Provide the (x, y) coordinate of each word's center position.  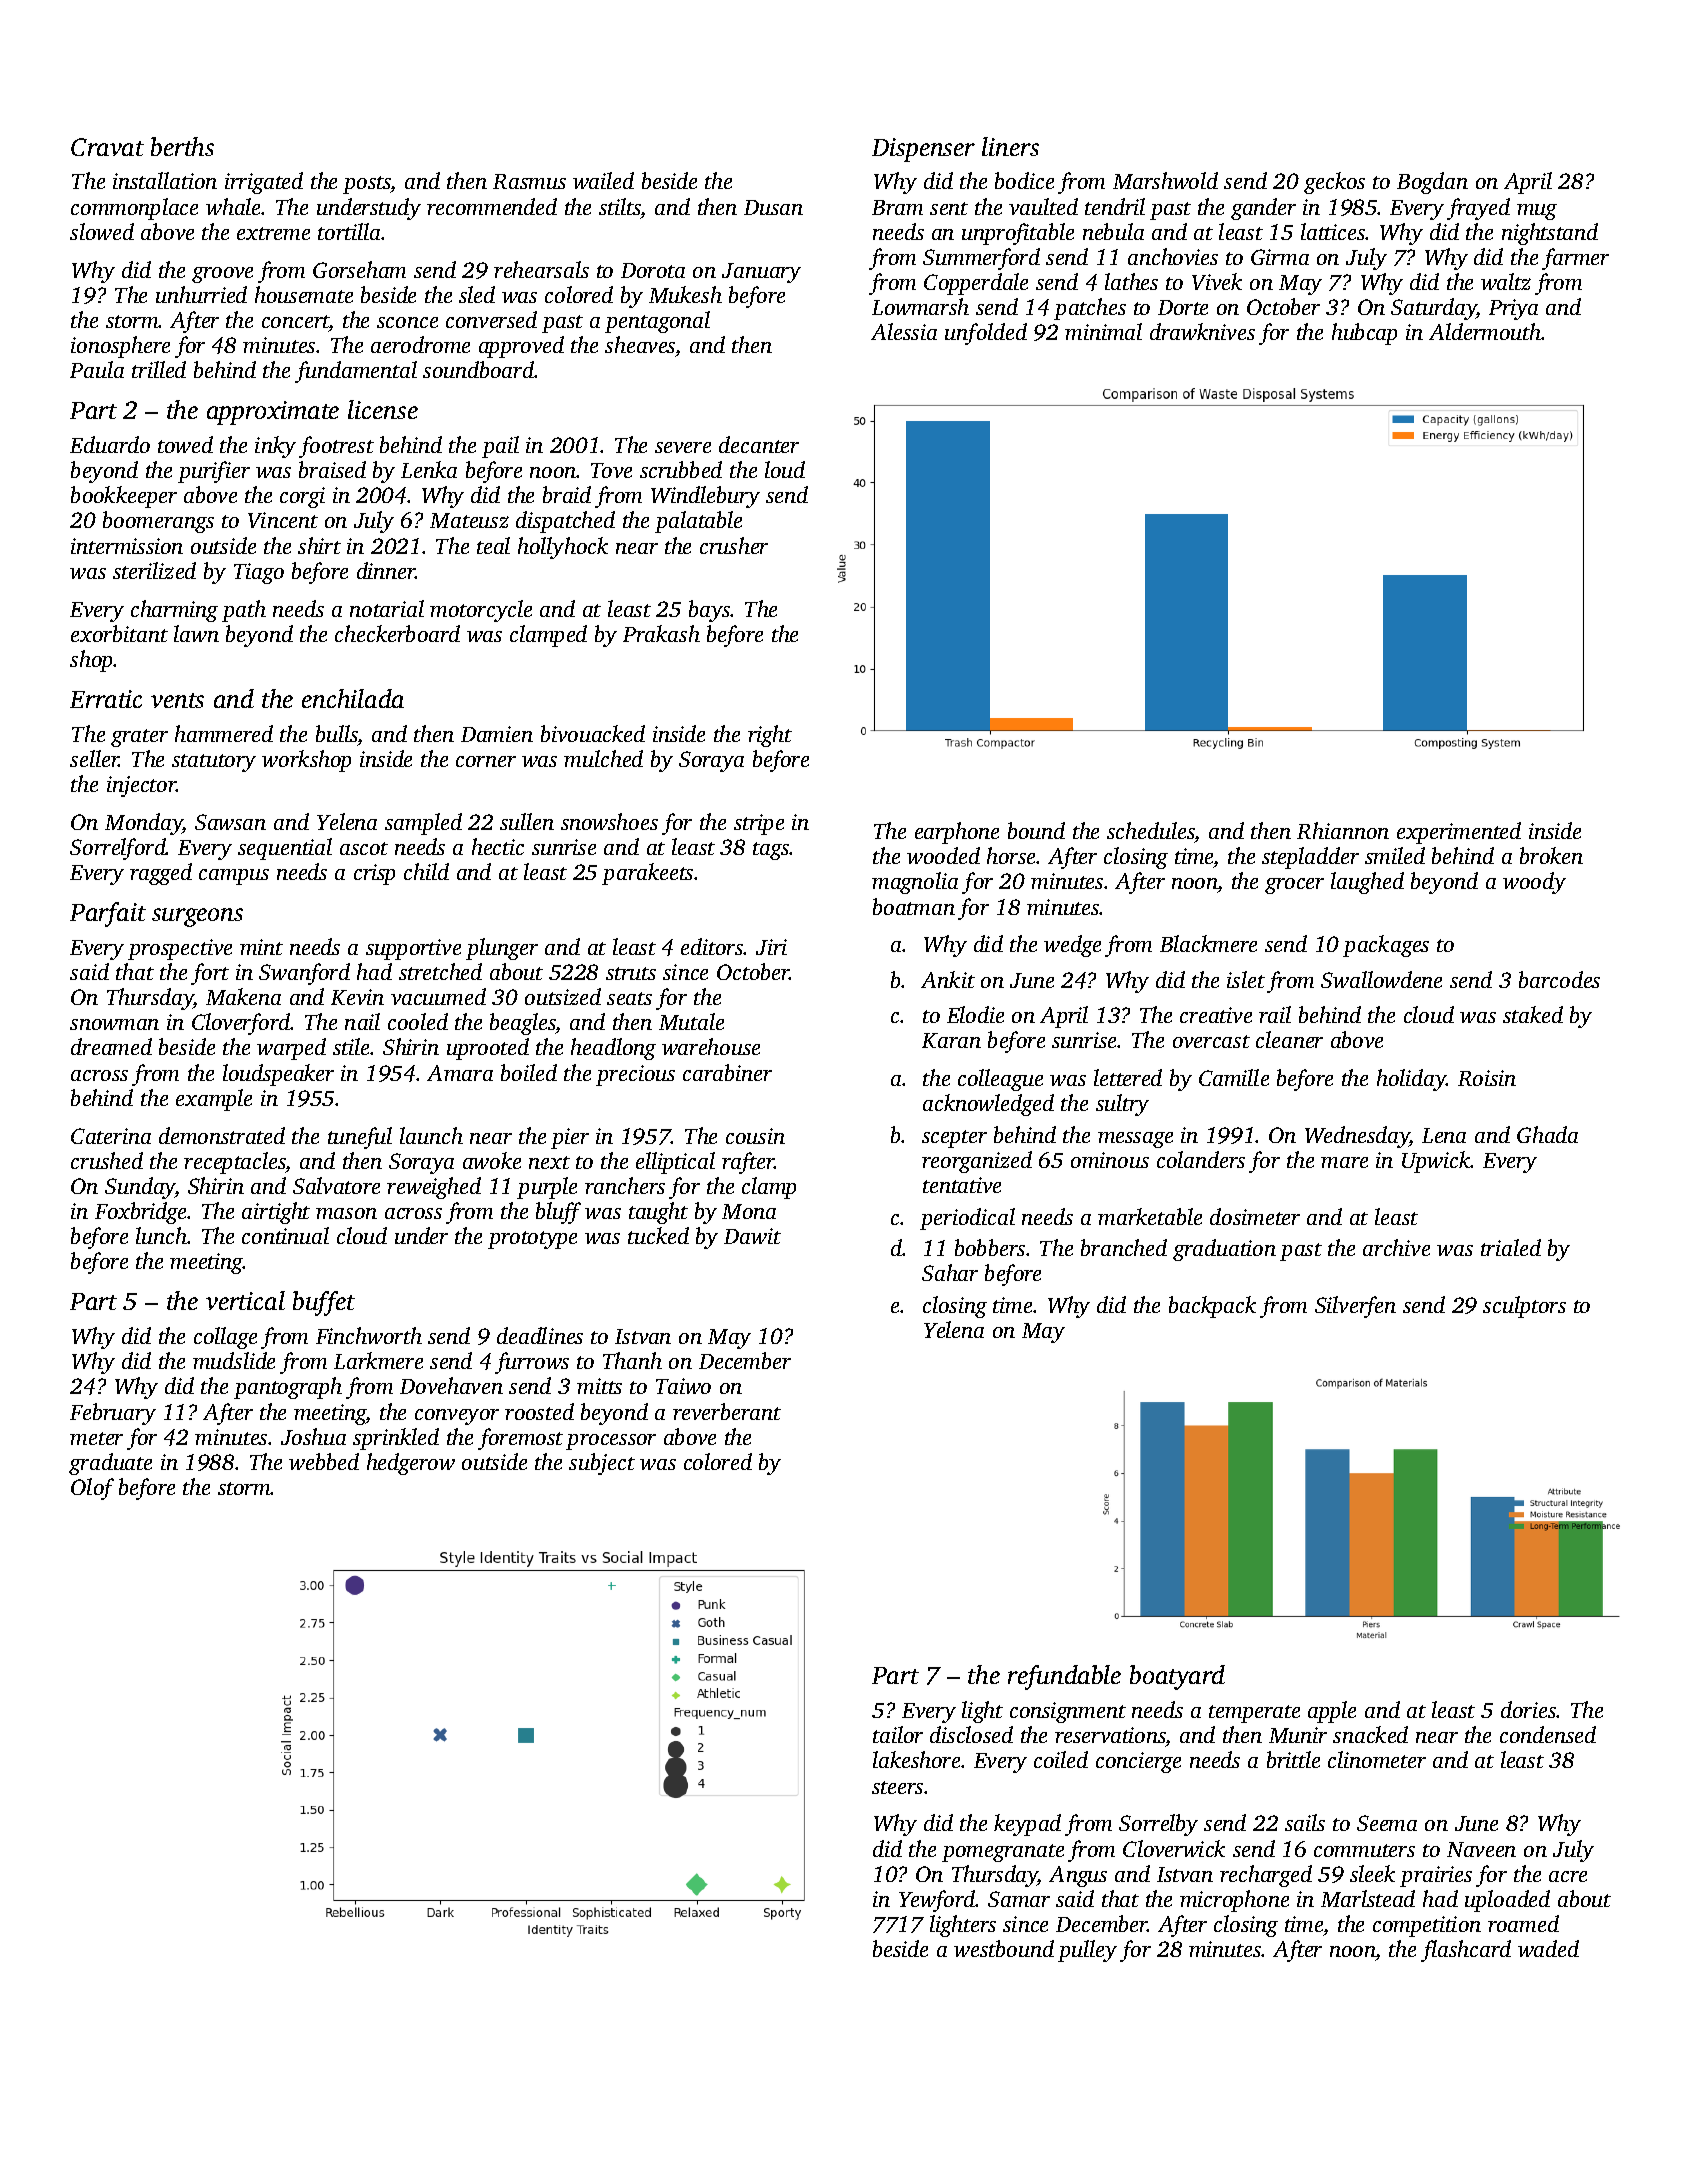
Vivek (1217, 281)
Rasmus (529, 181)
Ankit (948, 979)
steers (897, 1787)
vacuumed (438, 996)
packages (1386, 946)
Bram (897, 207)
